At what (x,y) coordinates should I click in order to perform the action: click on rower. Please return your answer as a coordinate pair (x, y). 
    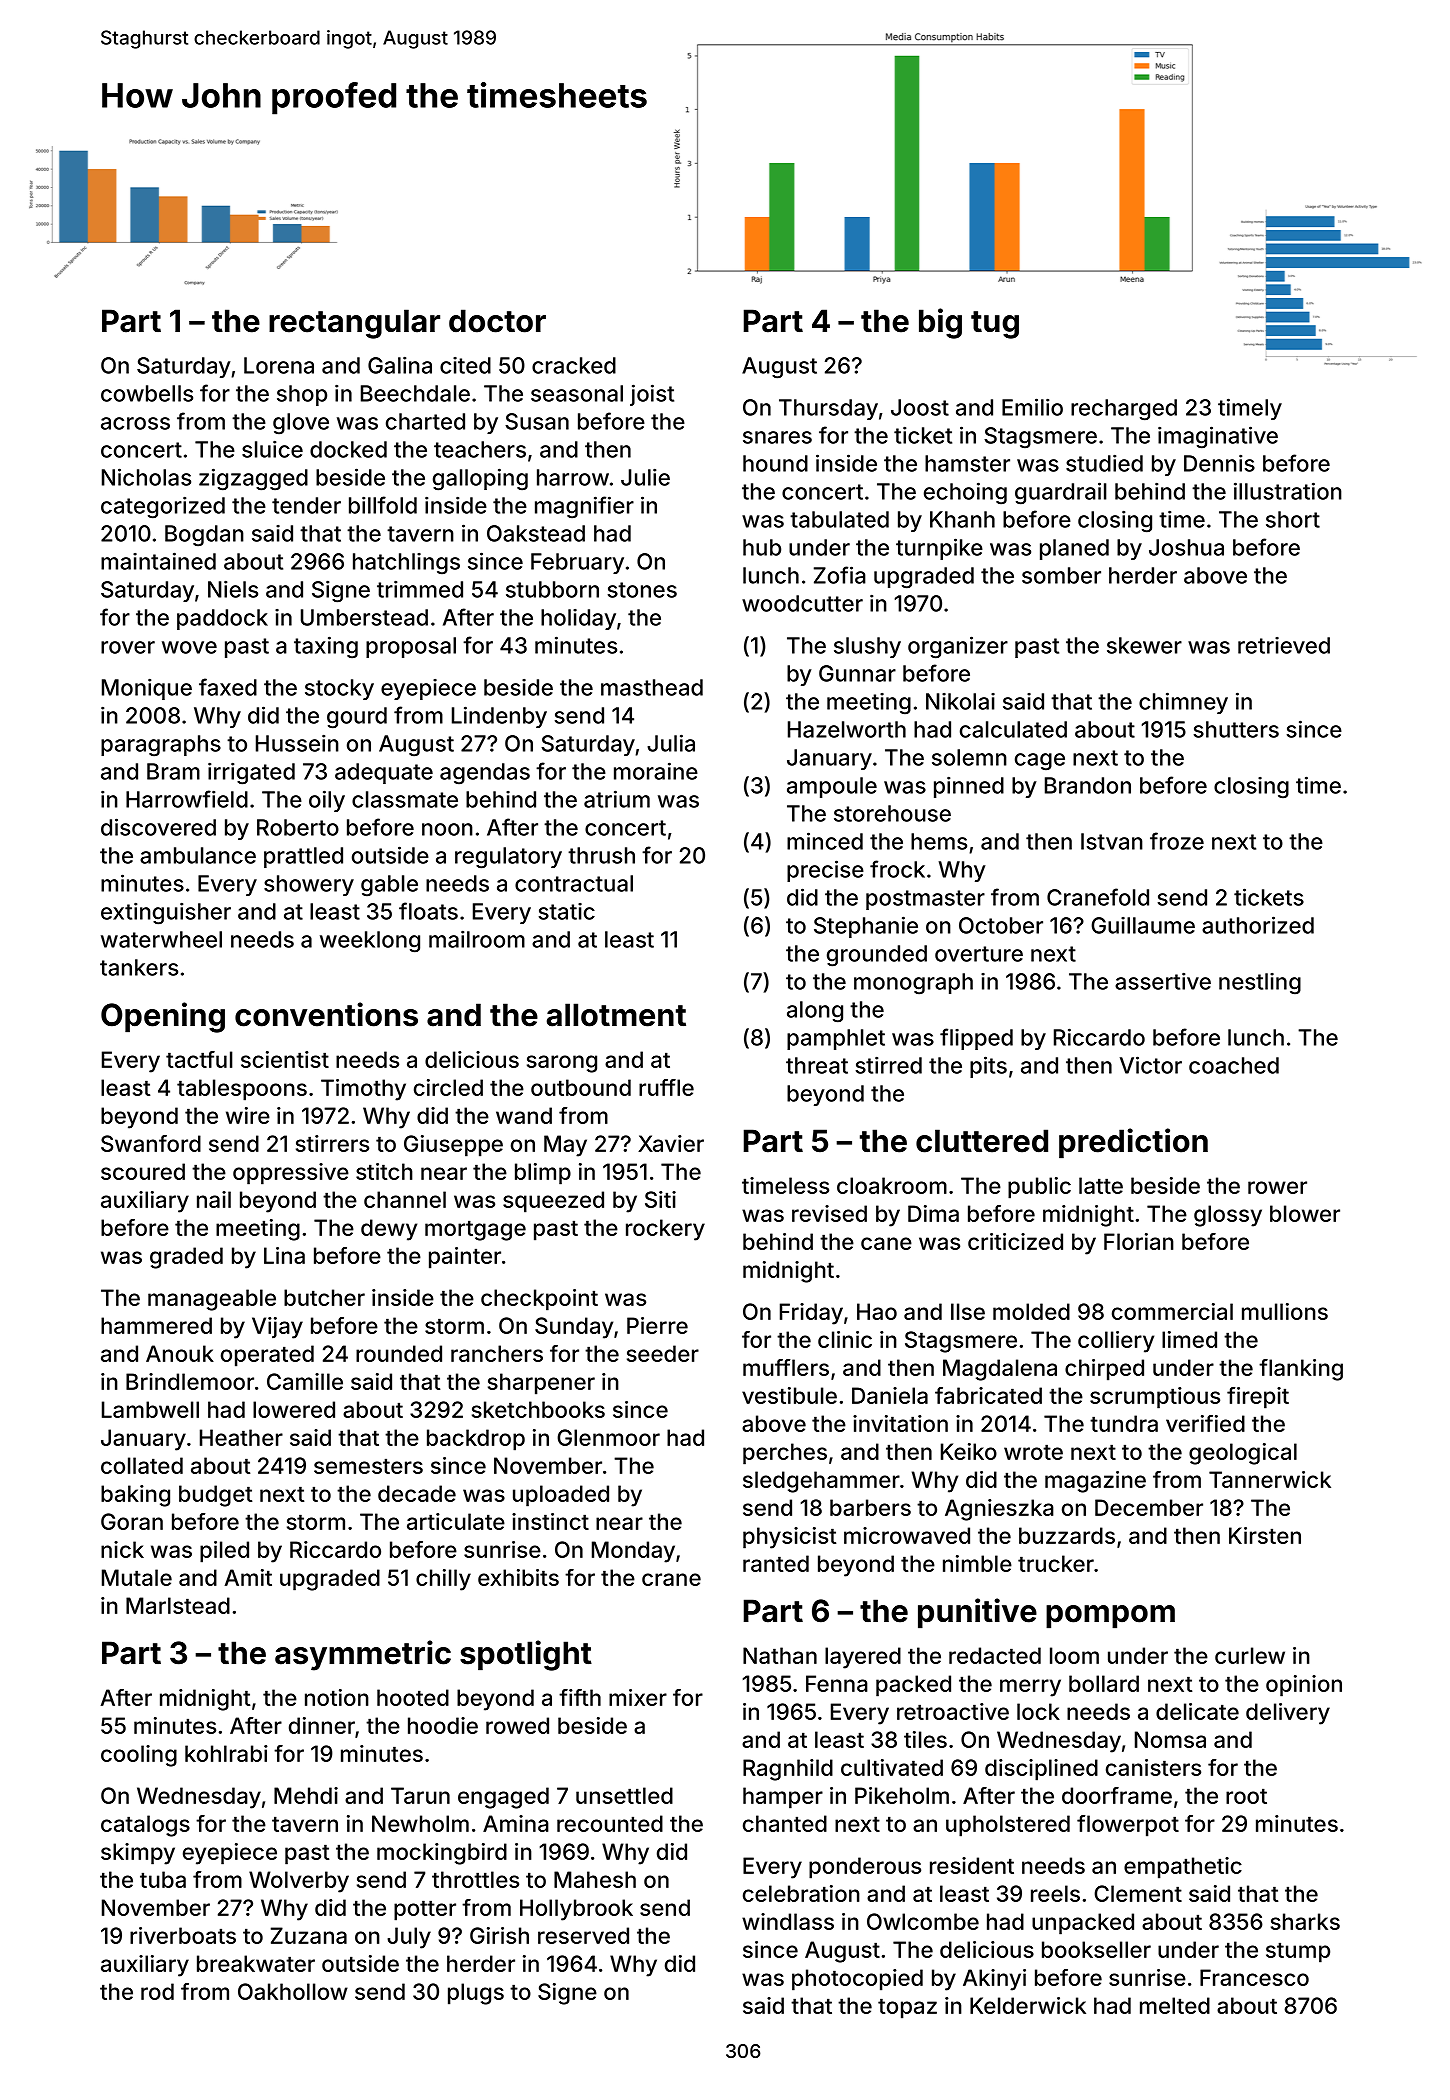
    Looking at the image, I should click on (1277, 1187).
